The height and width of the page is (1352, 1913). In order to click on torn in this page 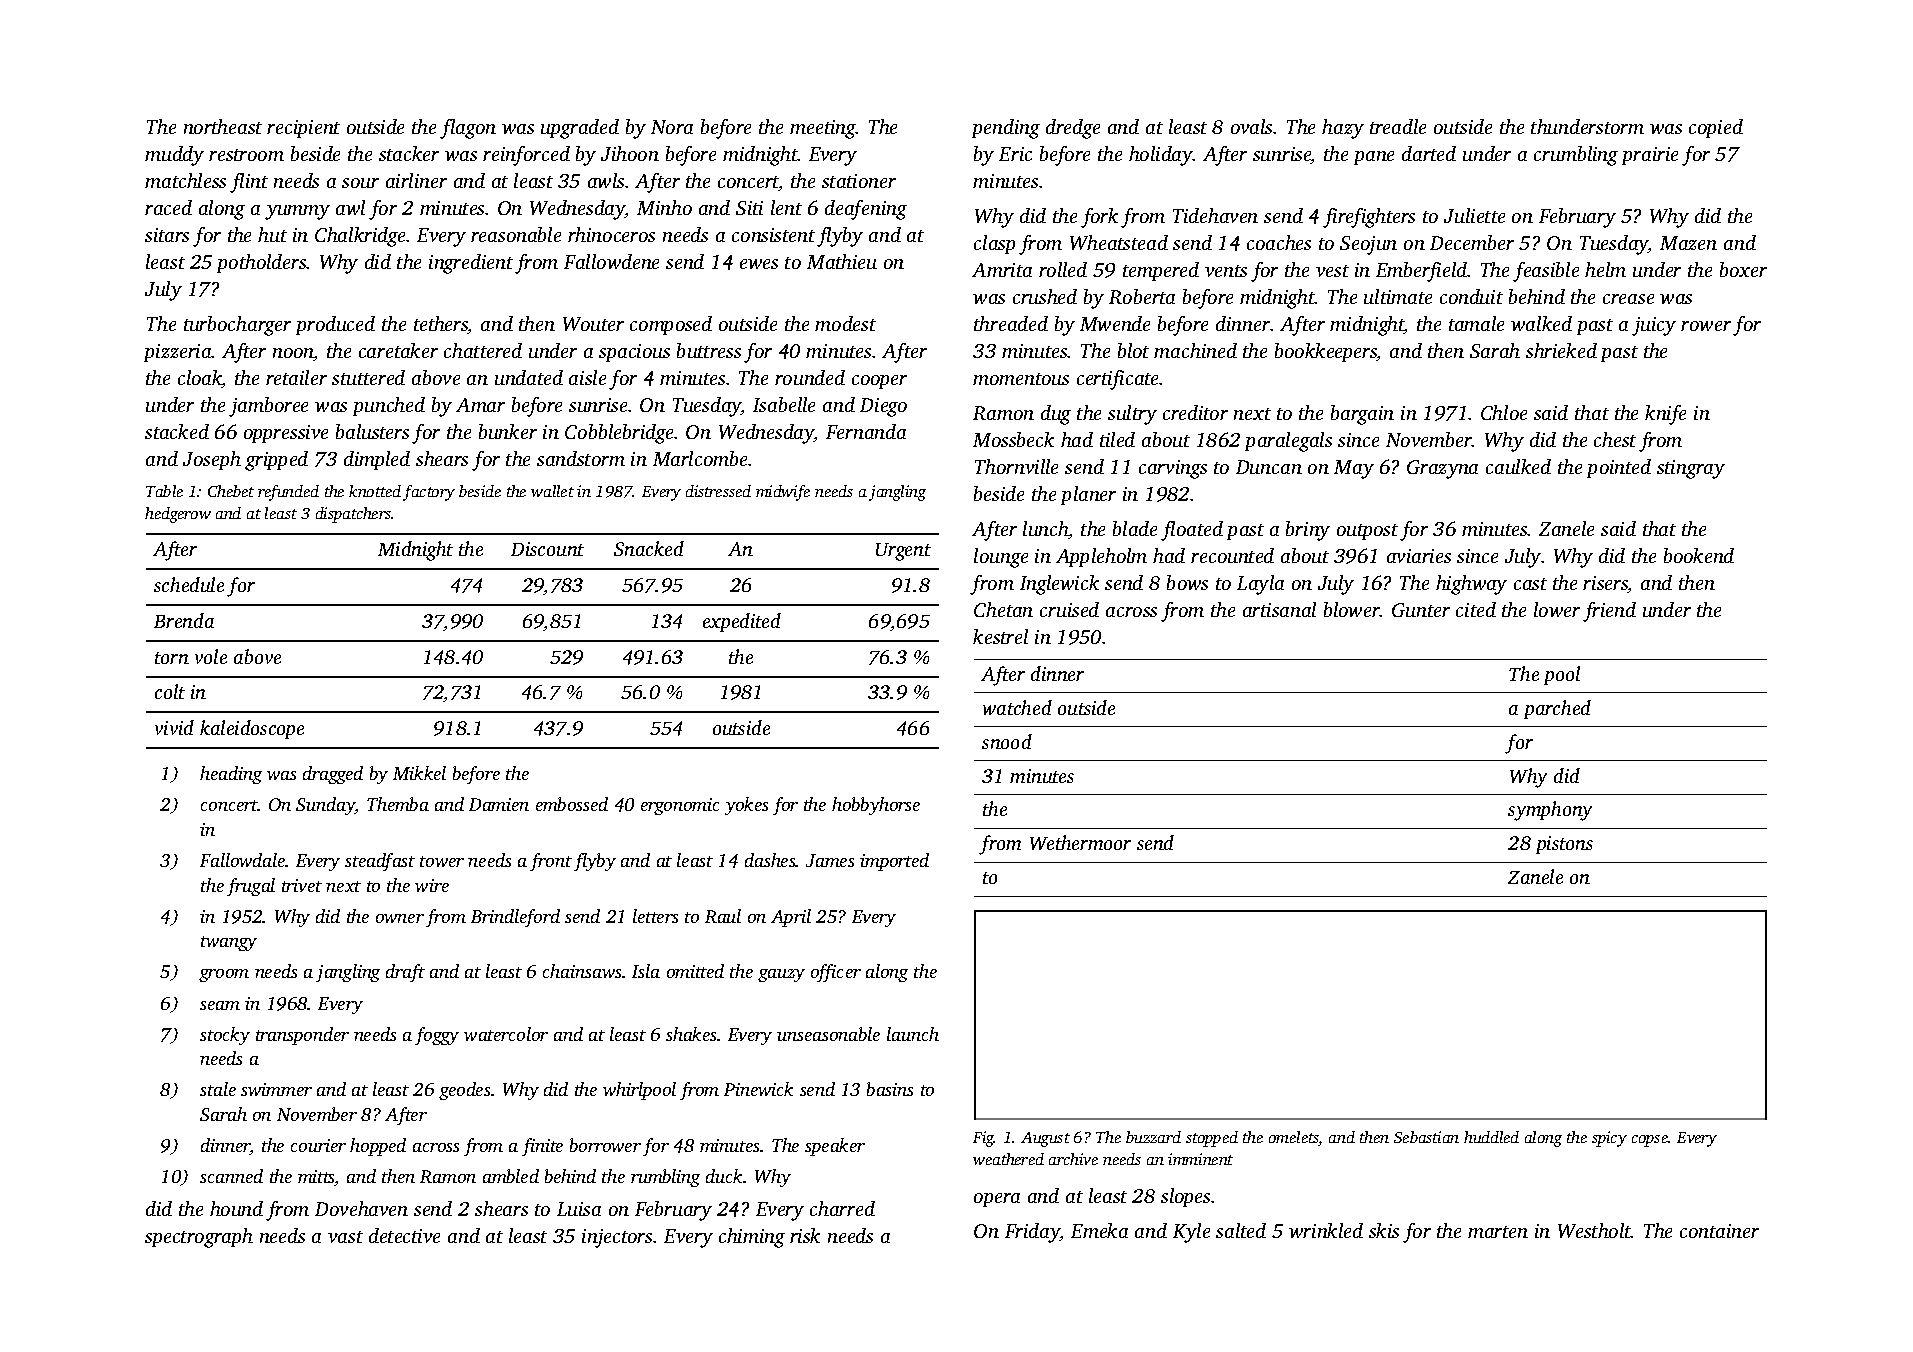, I will do `click(172, 658)`.
